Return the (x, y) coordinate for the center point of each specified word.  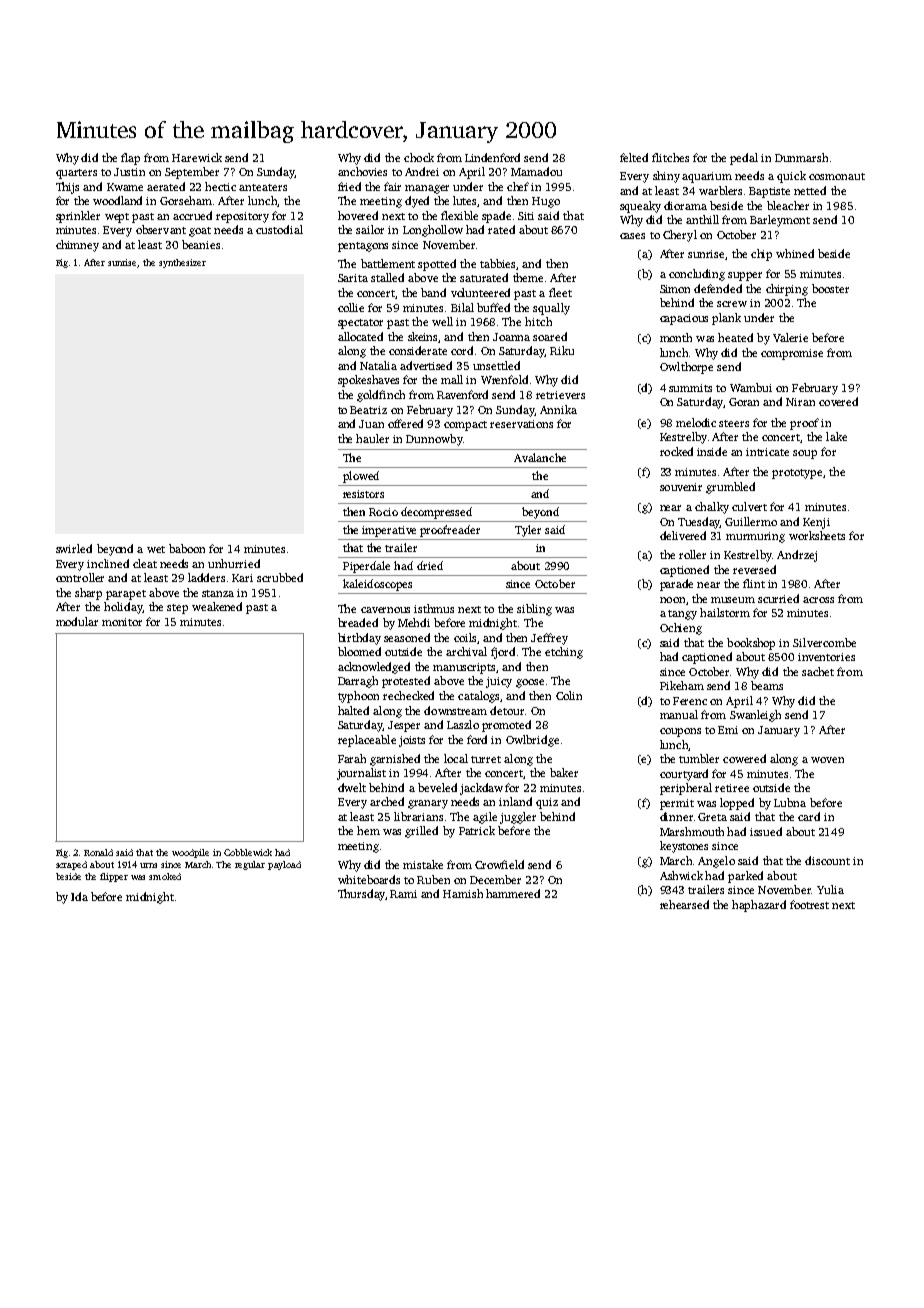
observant (161, 229)
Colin (569, 695)
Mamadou (536, 171)
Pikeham (682, 685)
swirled (74, 548)
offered (405, 423)
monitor (122, 622)
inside (712, 451)
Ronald (98, 852)
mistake (423, 864)
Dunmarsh (801, 157)
